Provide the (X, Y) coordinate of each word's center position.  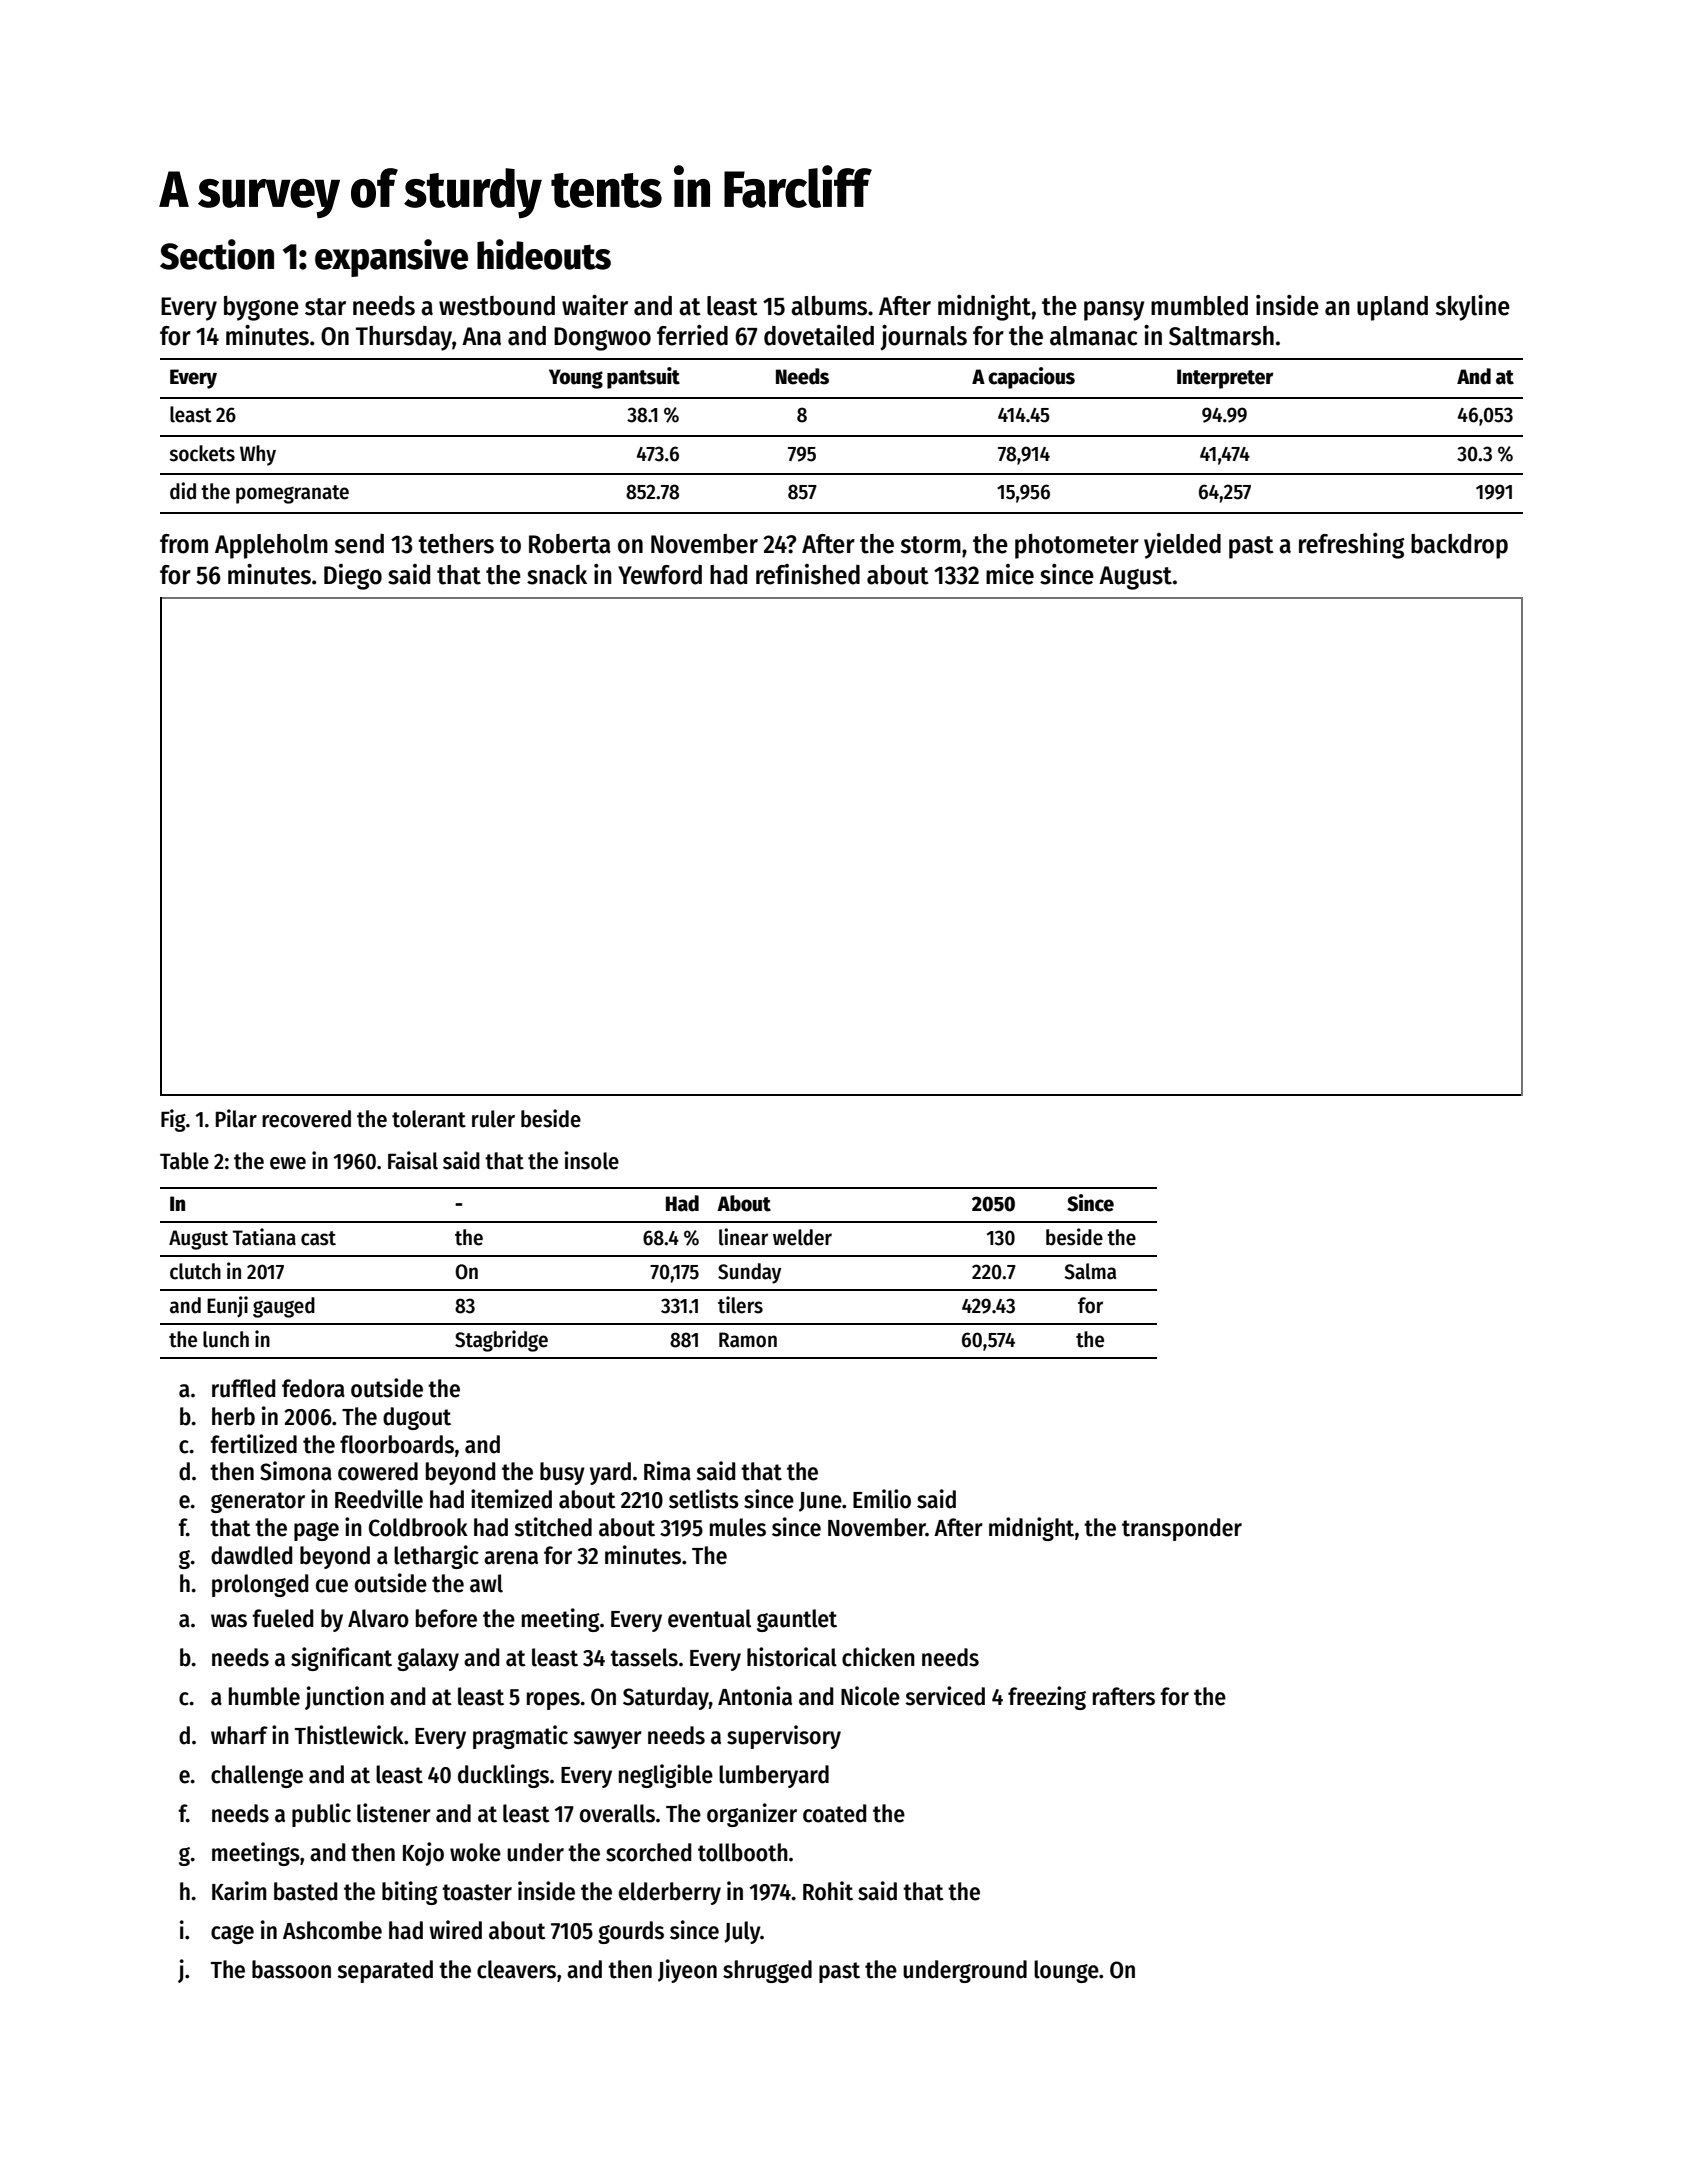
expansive (391, 258)
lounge (1066, 1971)
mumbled (1199, 306)
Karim (239, 1891)
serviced (945, 1696)
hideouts (544, 254)
